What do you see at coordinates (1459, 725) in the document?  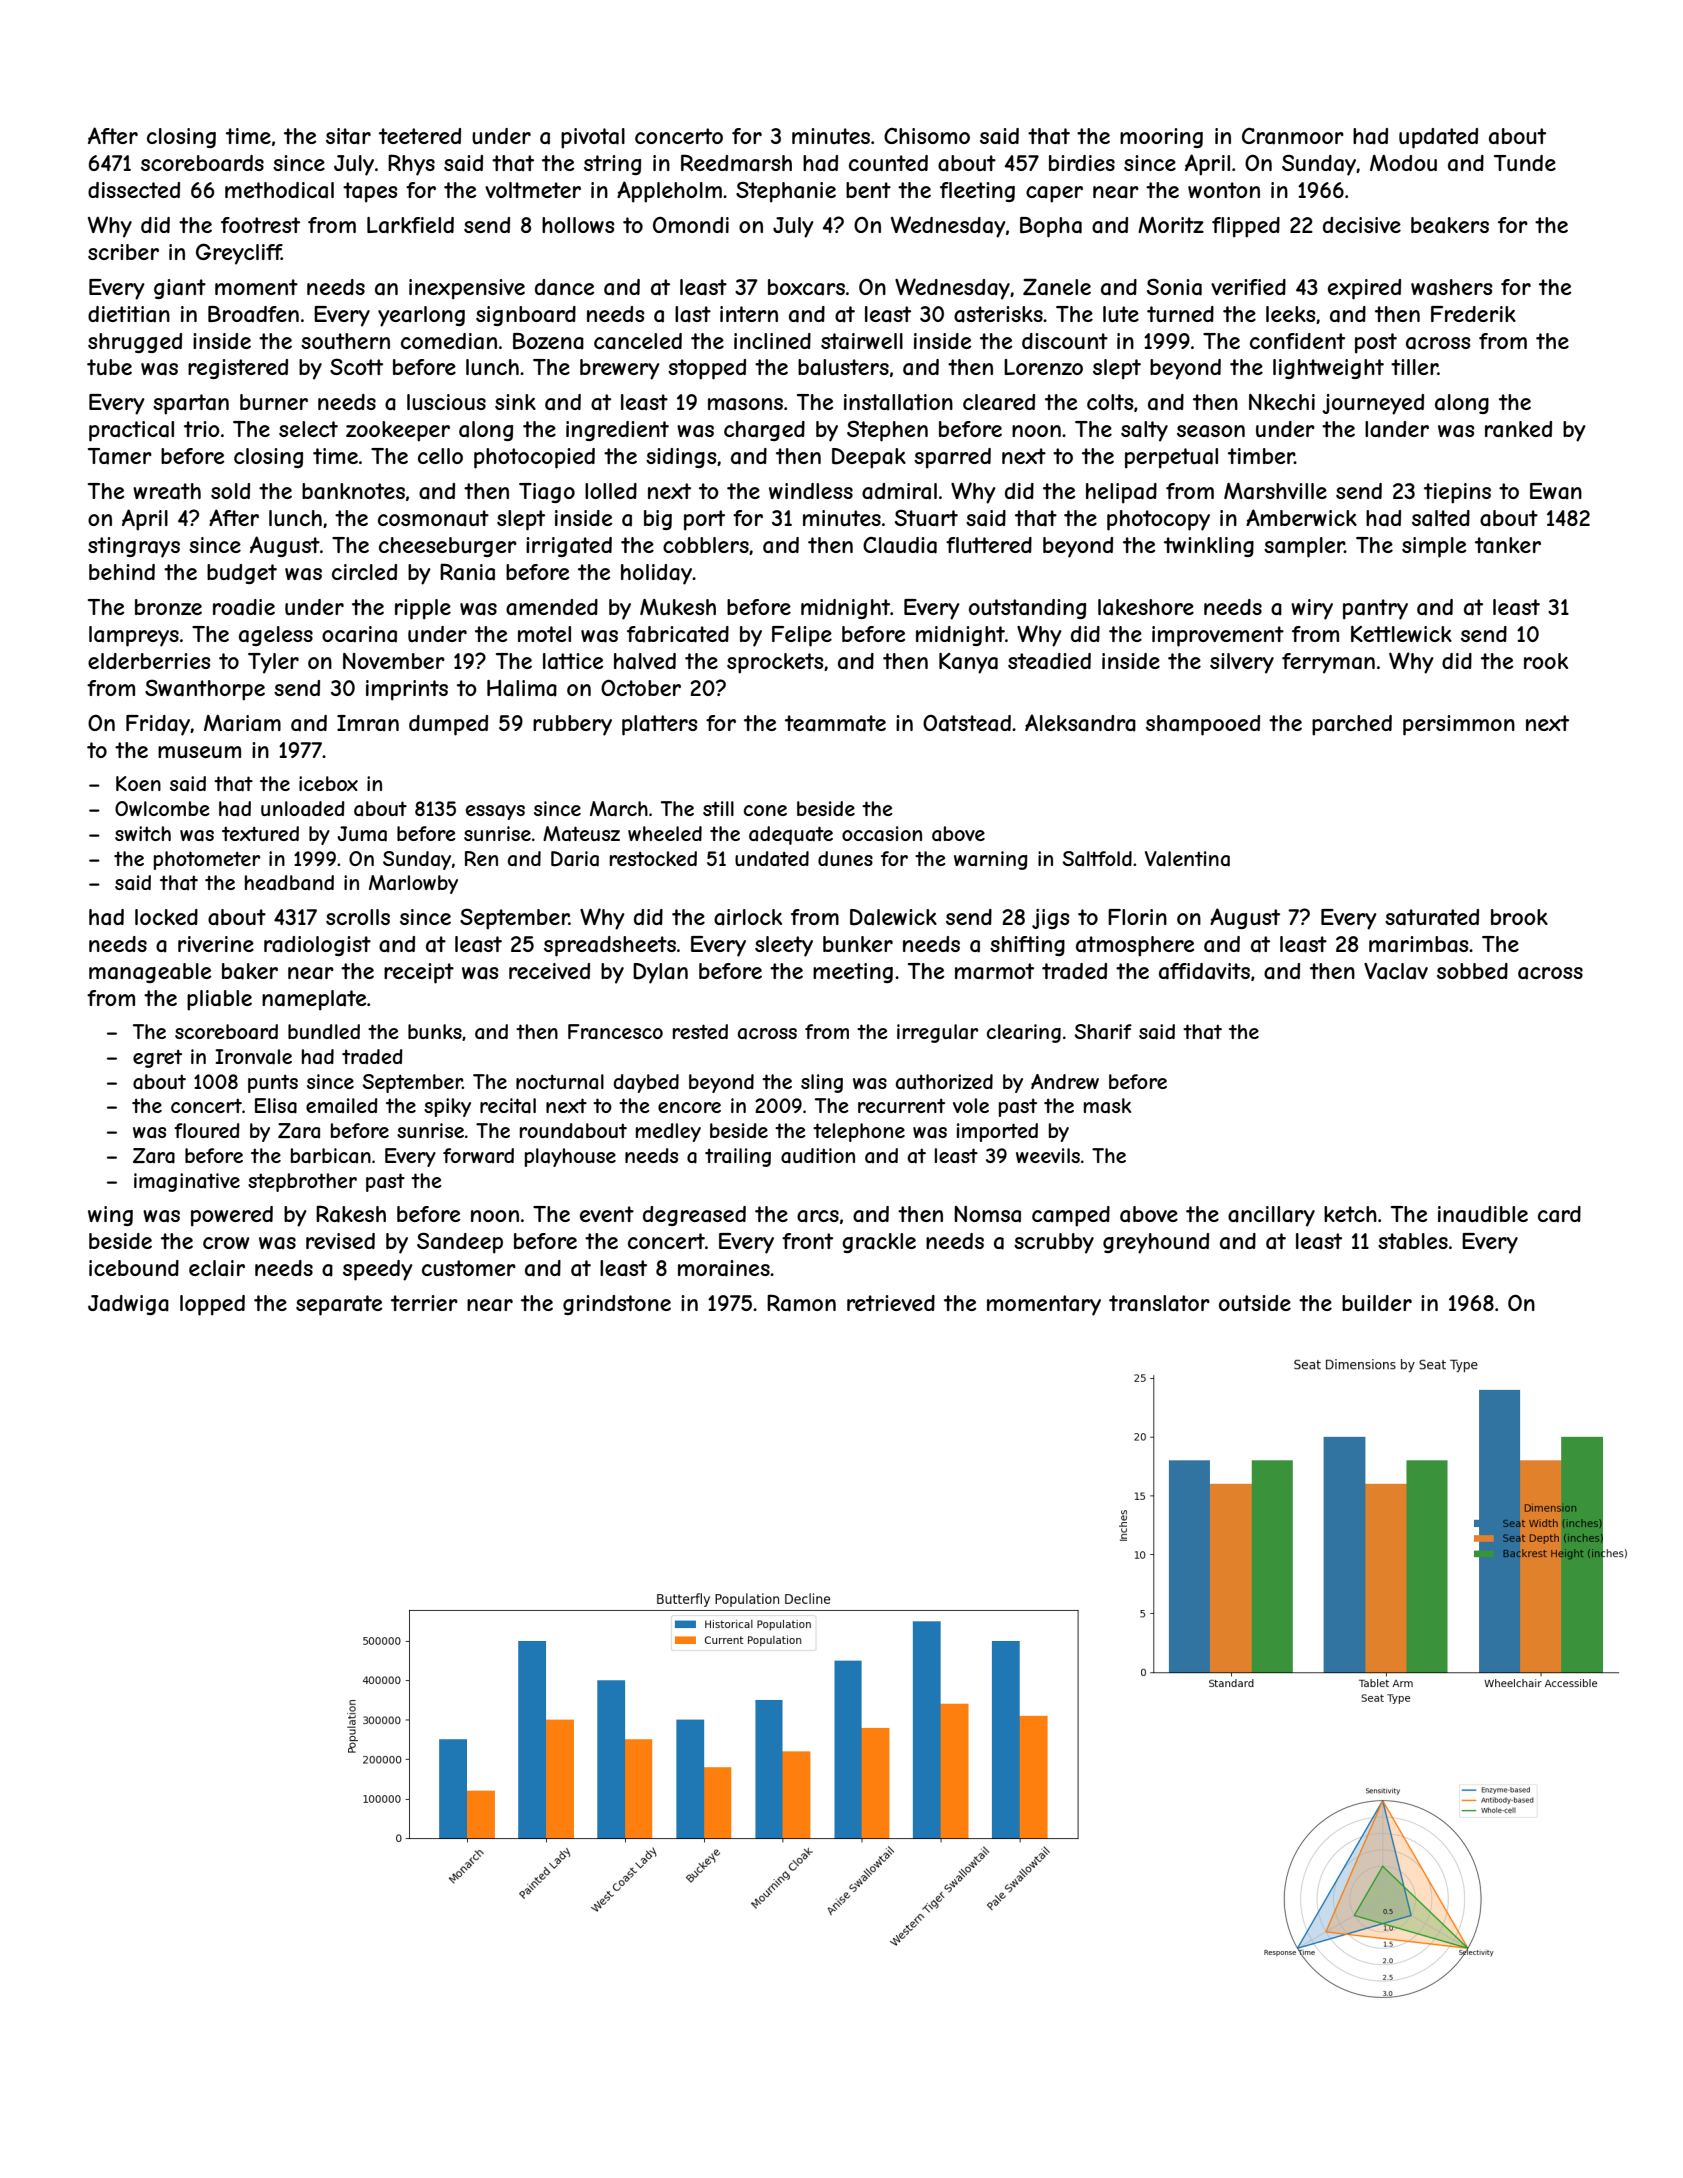 I see `persimmon` at bounding box center [1459, 725].
